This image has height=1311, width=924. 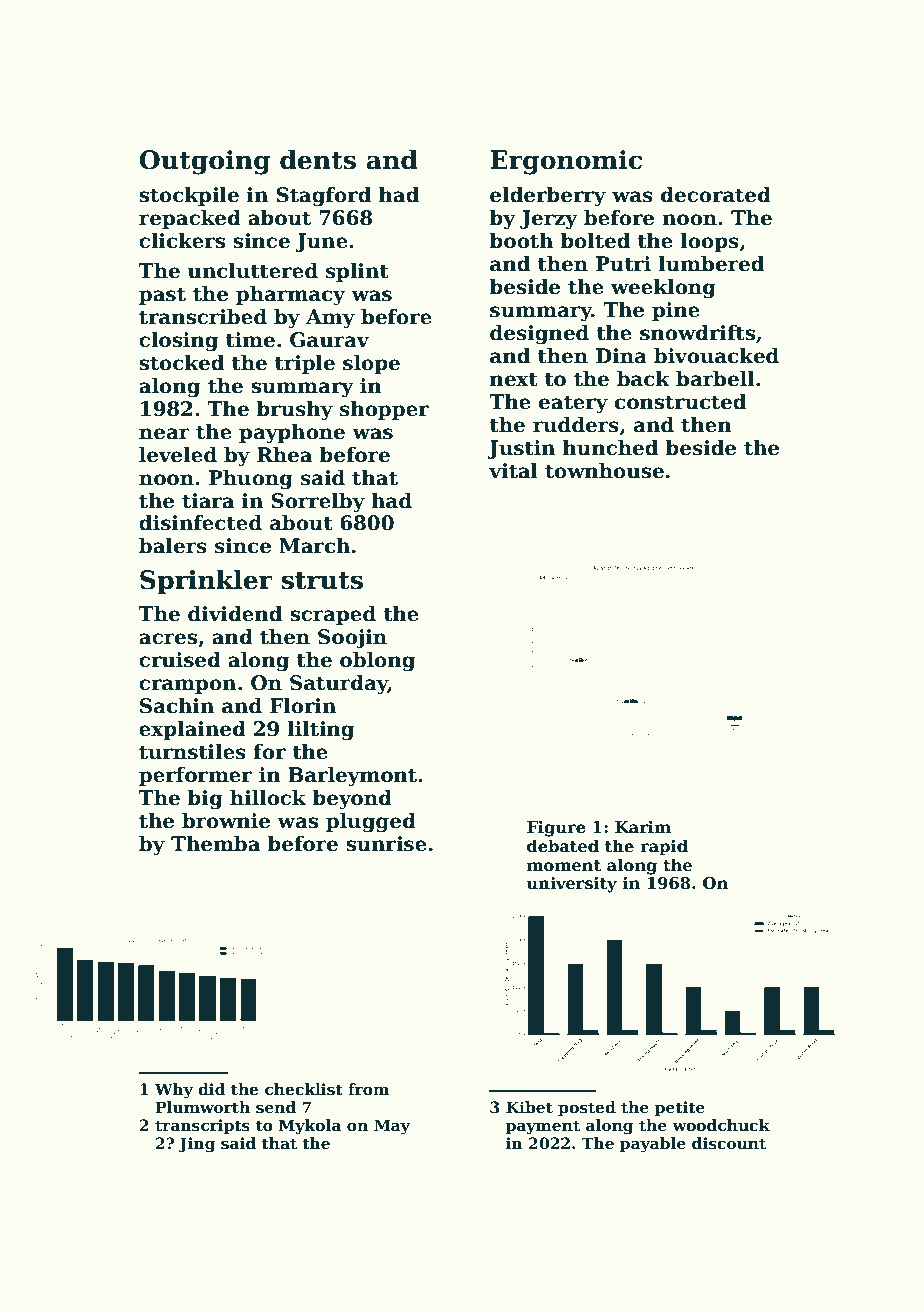 What do you see at coordinates (251, 480) in the image?
I see `Phuong` at bounding box center [251, 480].
